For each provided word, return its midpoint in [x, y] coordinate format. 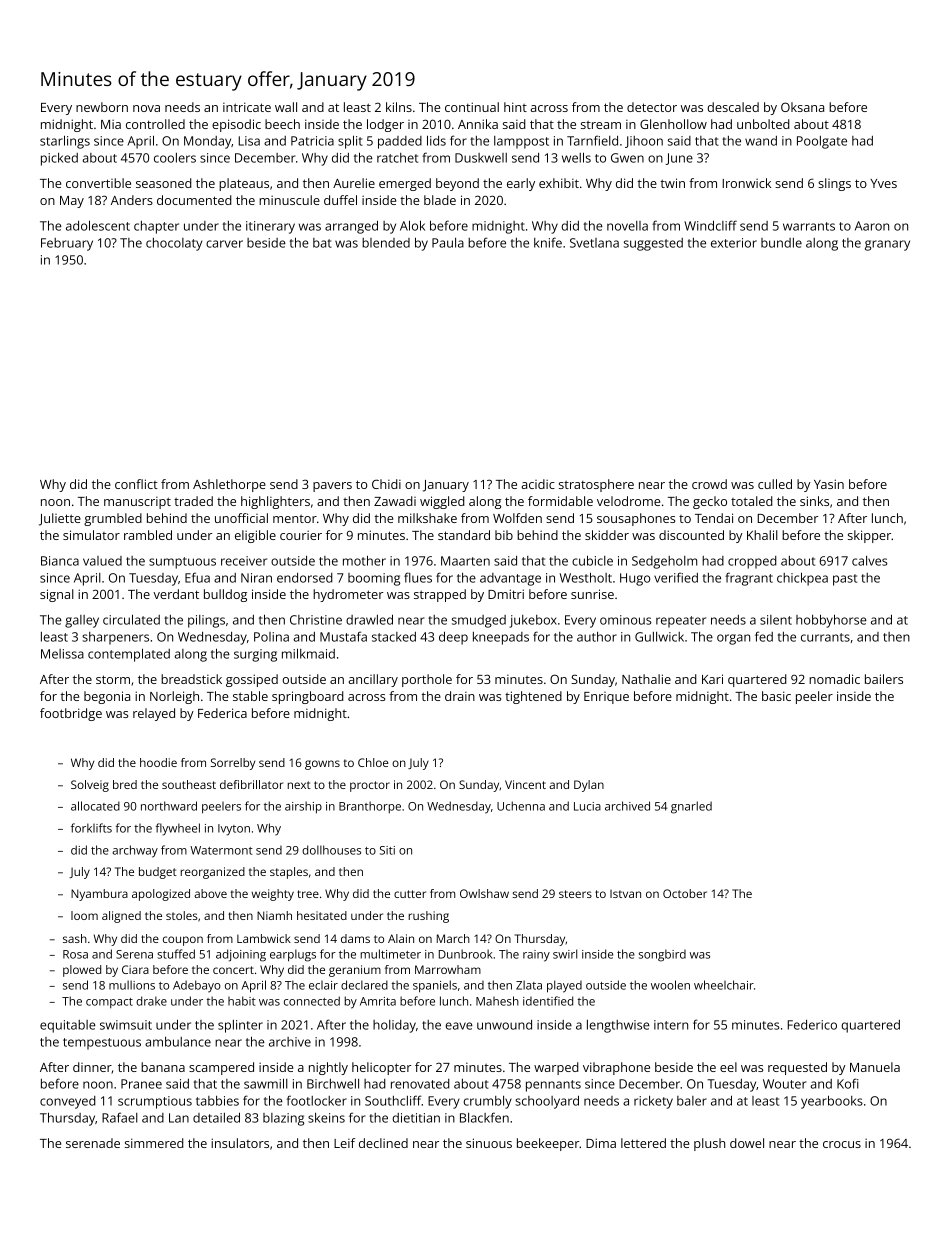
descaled [733, 107]
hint [515, 107]
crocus [842, 1144]
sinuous [489, 1143]
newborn [102, 107]
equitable [68, 1026]
